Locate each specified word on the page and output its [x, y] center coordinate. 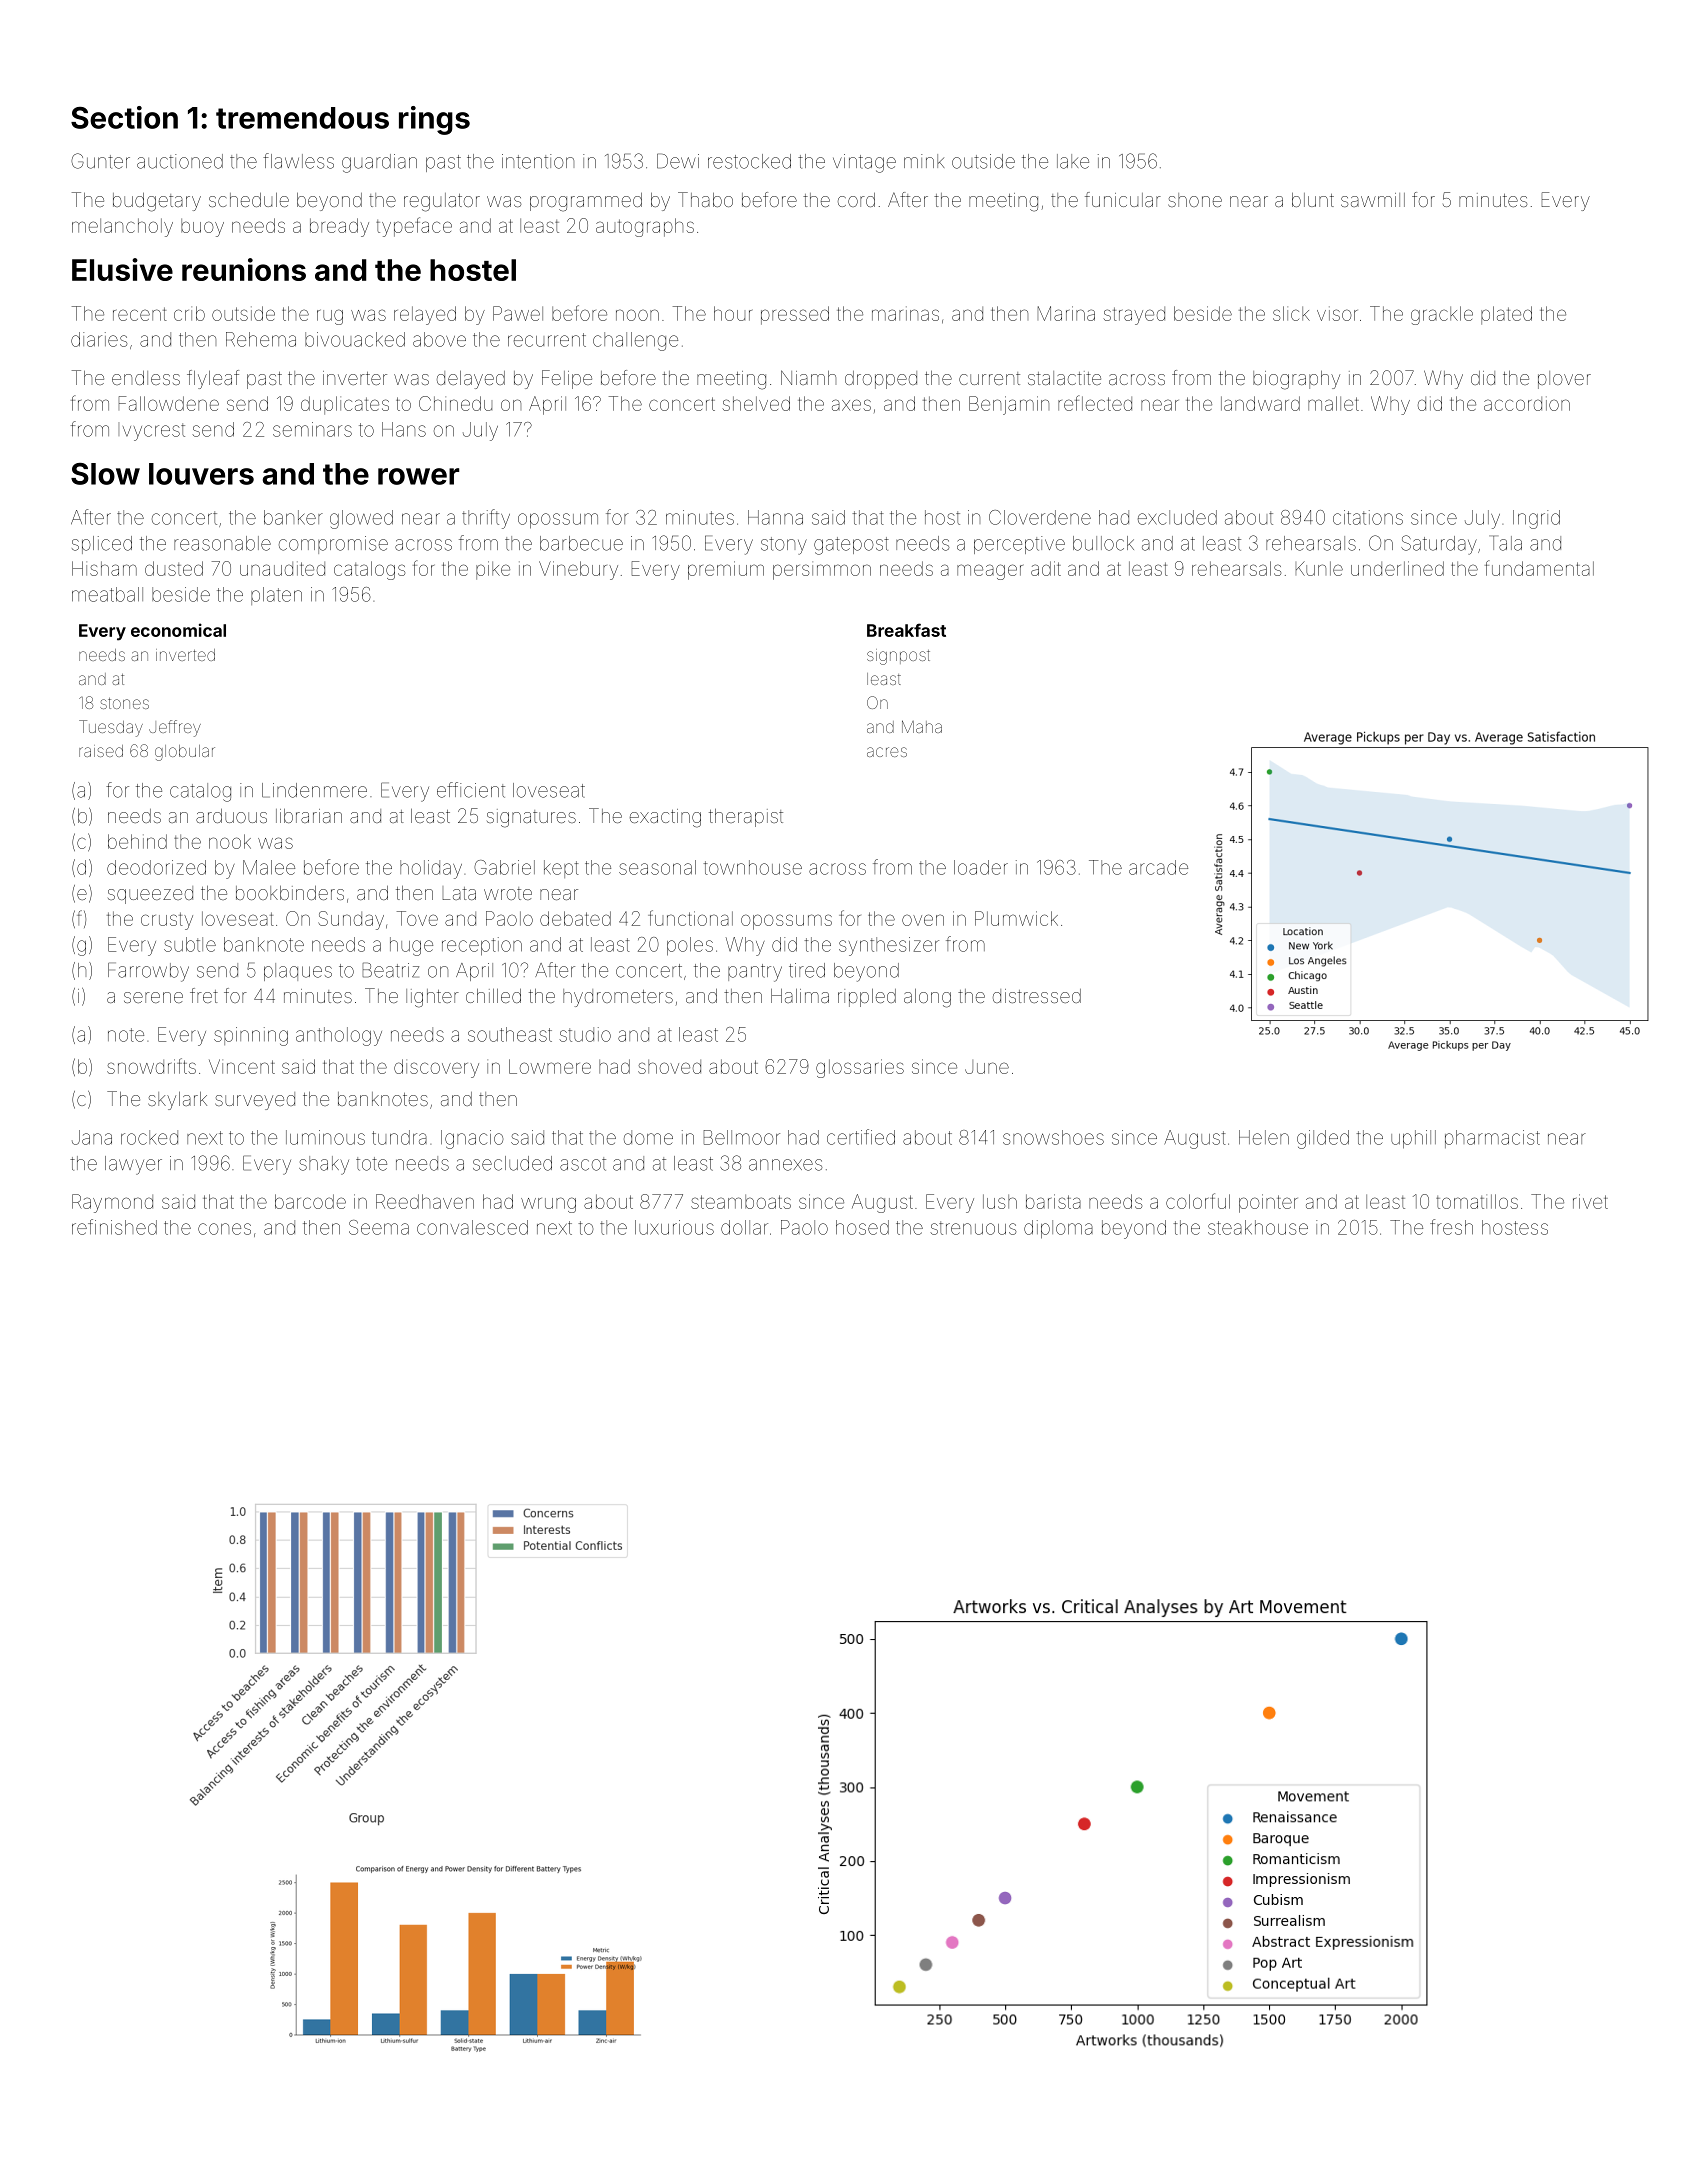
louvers [201, 474]
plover [1564, 380]
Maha [922, 726]
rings [434, 120]
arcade [1158, 867]
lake [1073, 161]
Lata [459, 893]
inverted [185, 655]
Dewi [678, 161]
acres [887, 752]
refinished [114, 1227]
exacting [665, 818]
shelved [756, 403]
